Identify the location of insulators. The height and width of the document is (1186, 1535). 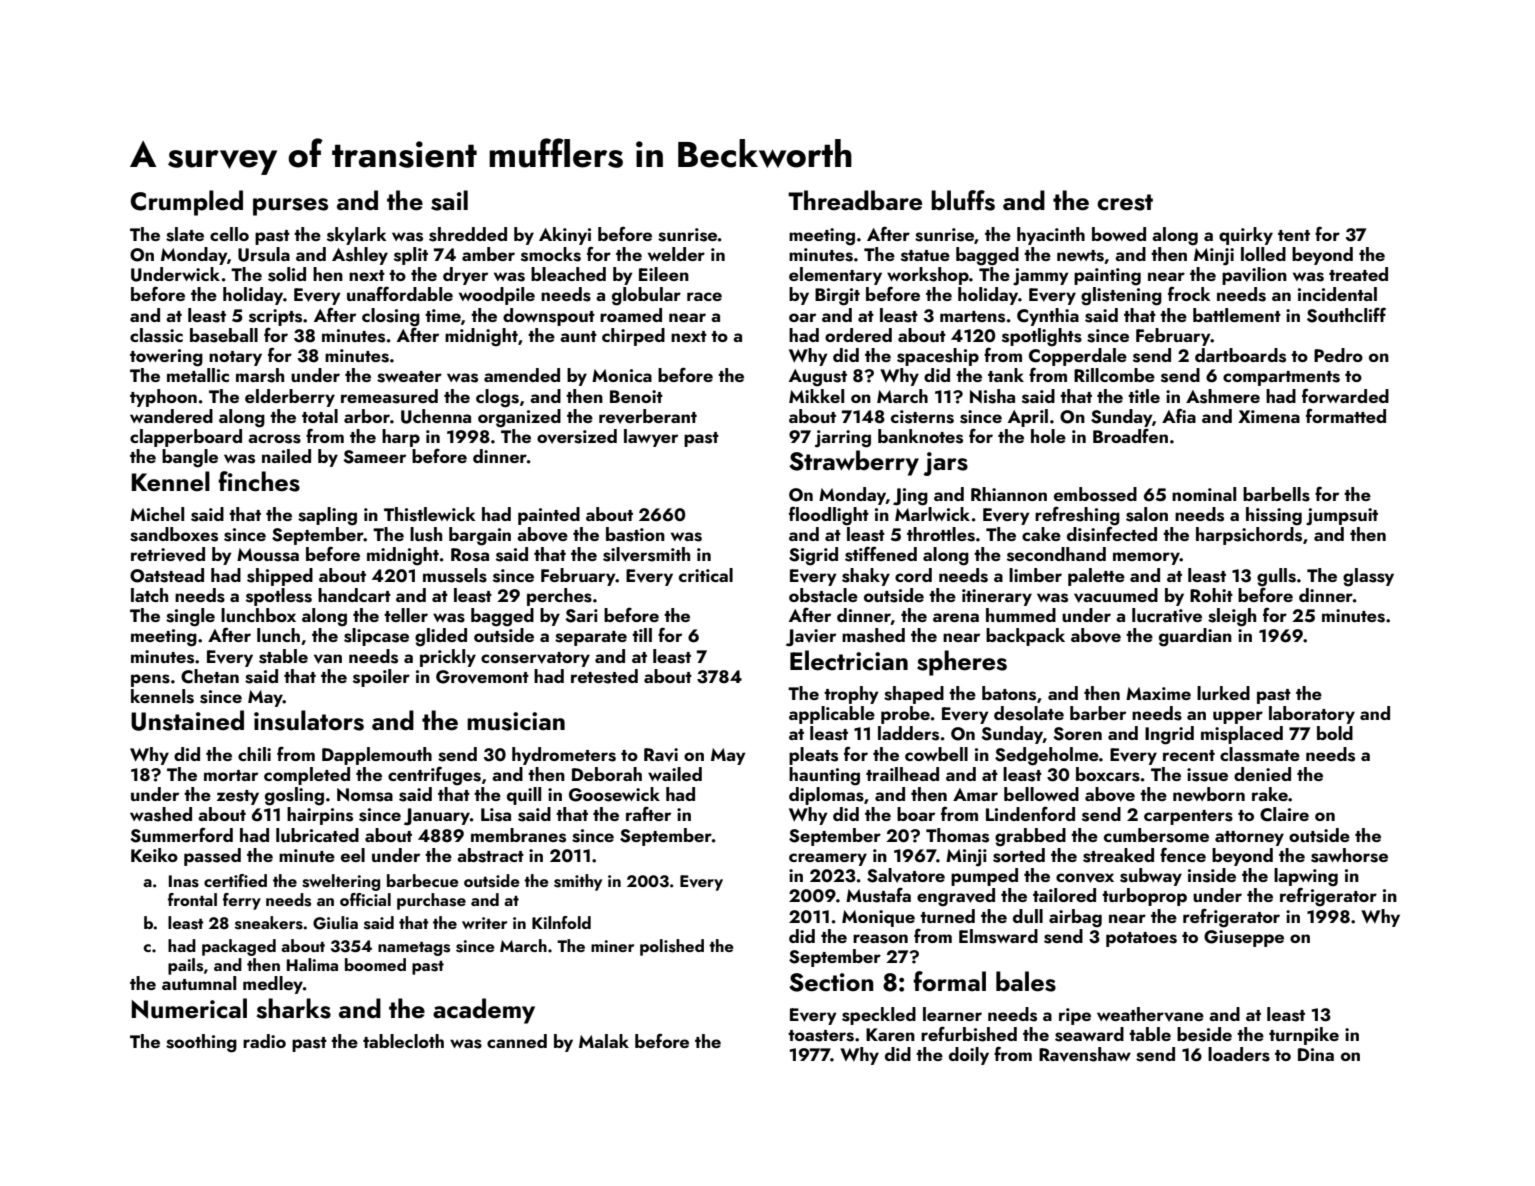
(309, 720).
